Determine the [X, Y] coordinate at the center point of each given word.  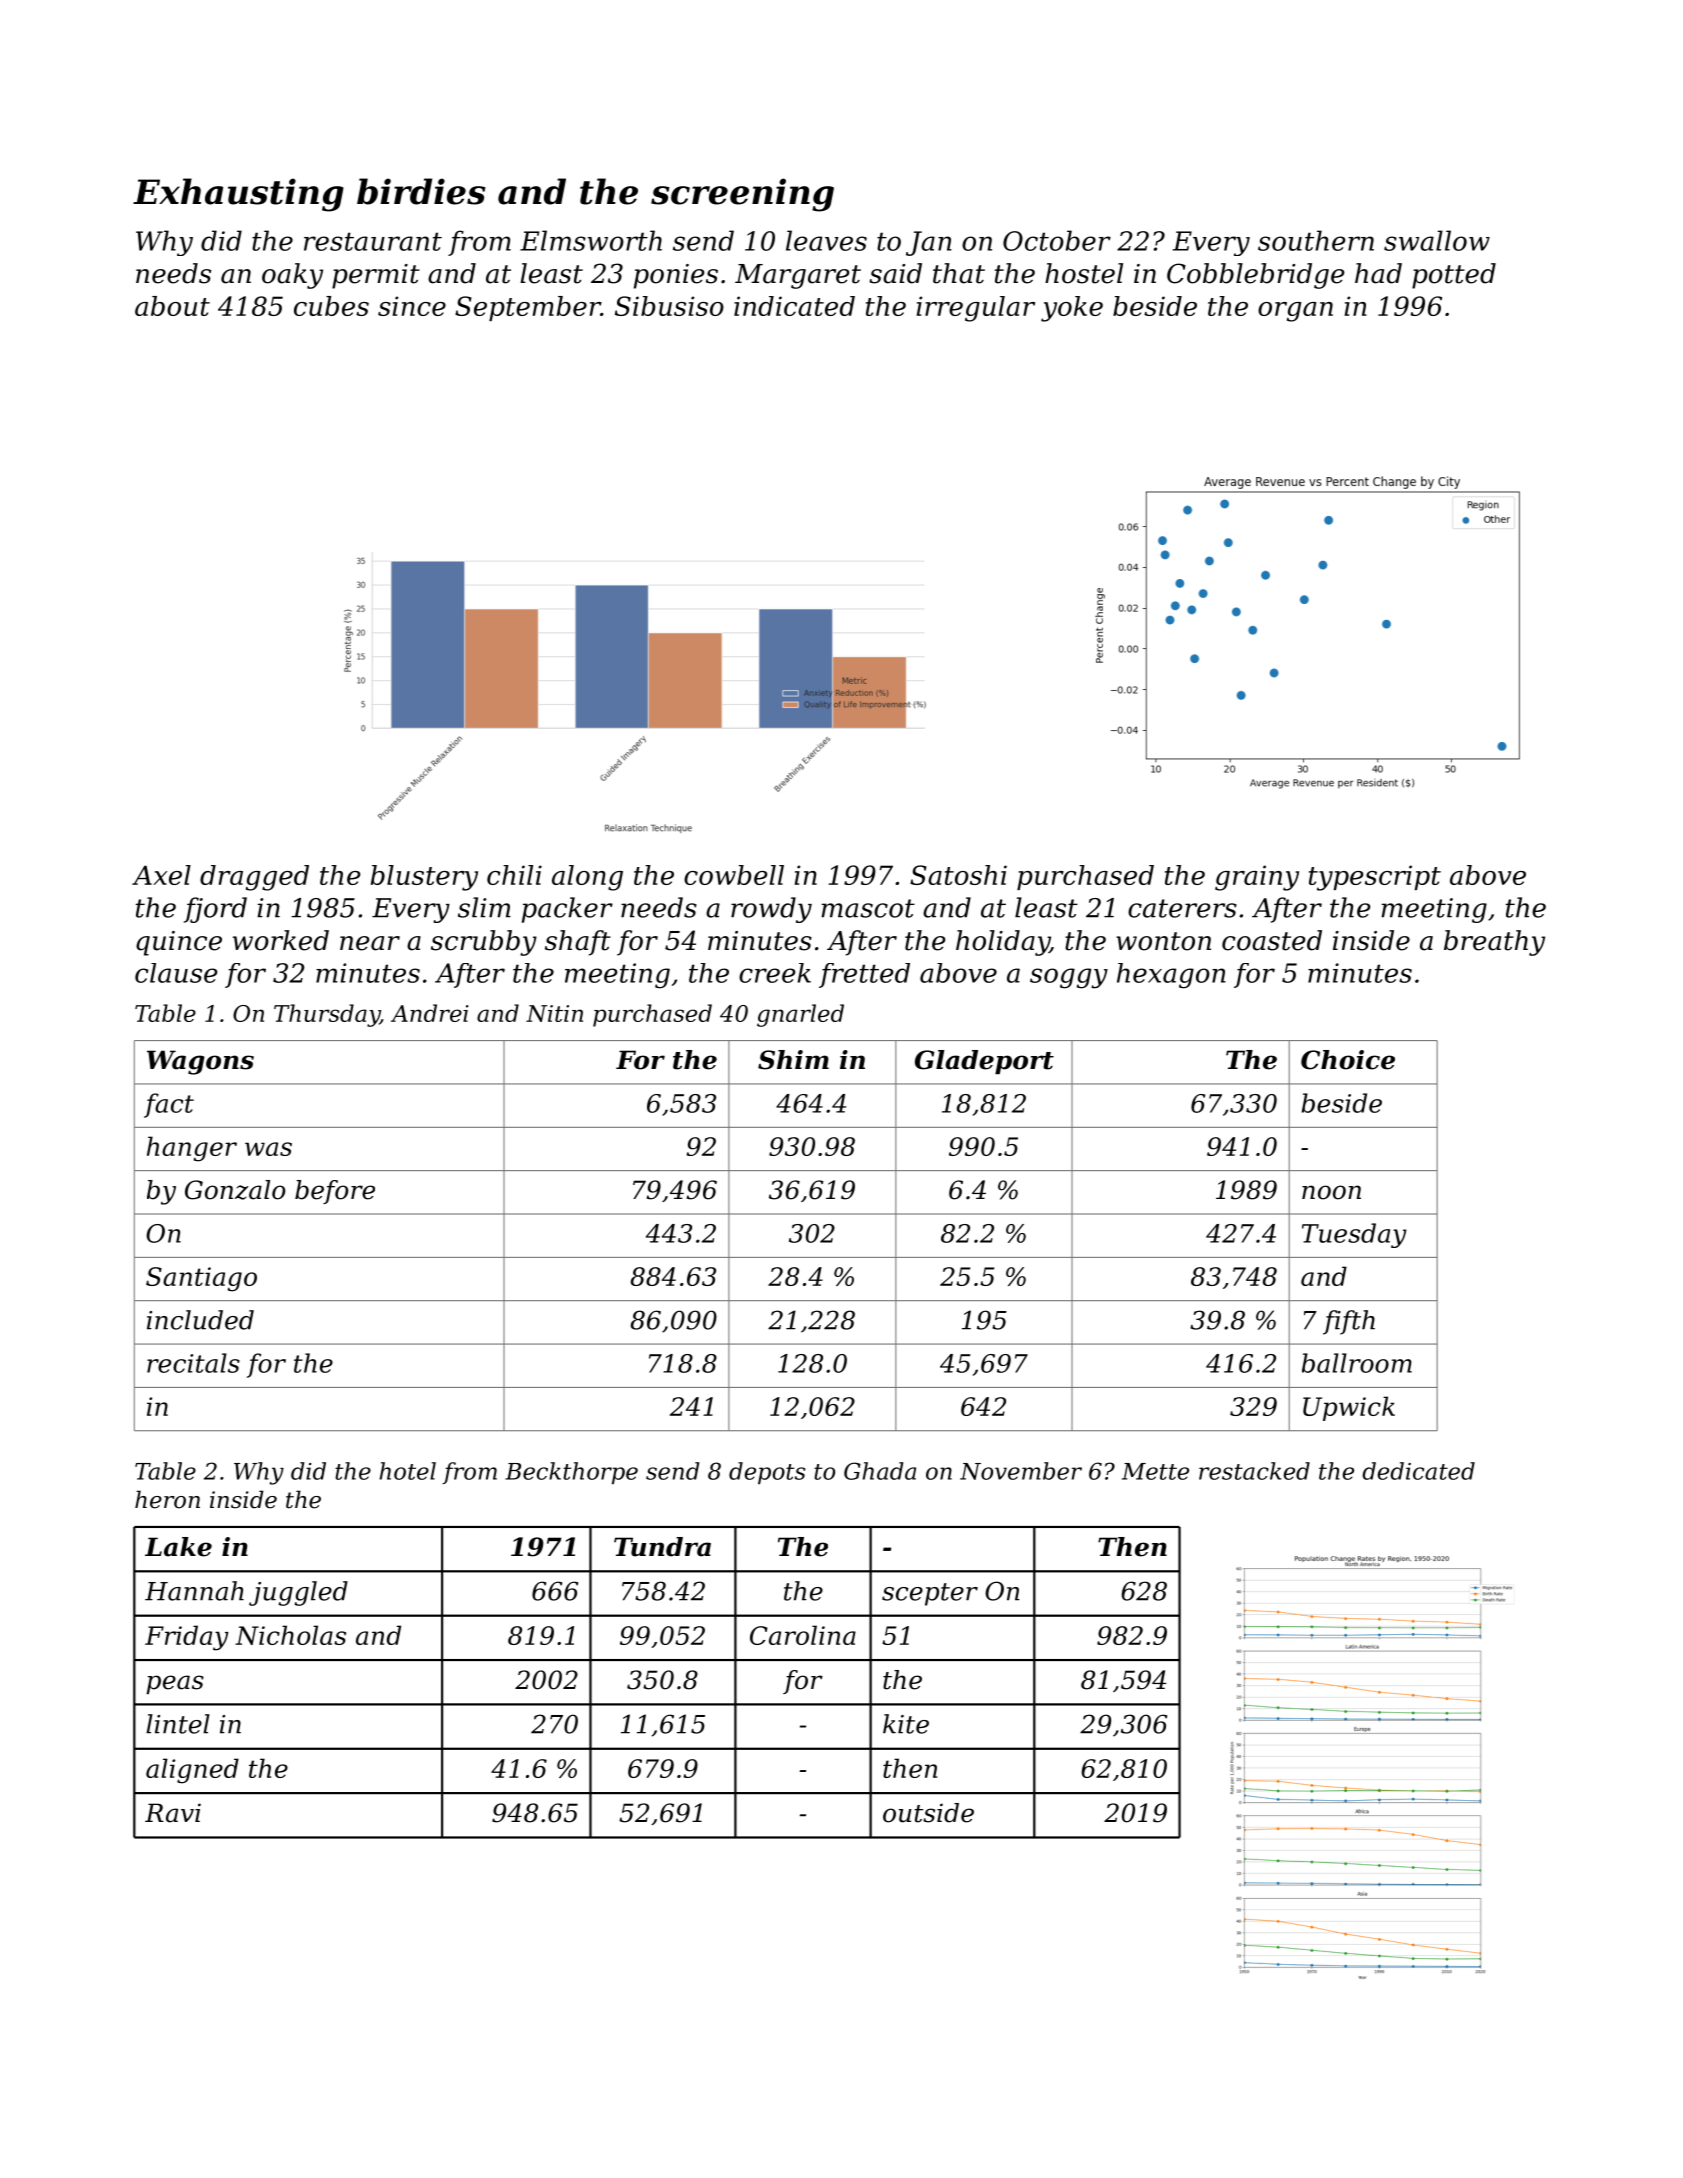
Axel [161, 875]
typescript [1375, 878]
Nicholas [290, 1635]
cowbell [734, 875]
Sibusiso [669, 306]
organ [1295, 312]
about [172, 306]
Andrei [430, 1013]
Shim [793, 1060]
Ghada [880, 1471]
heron [167, 1499]
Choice [1348, 1060]
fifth [1349, 1322]
